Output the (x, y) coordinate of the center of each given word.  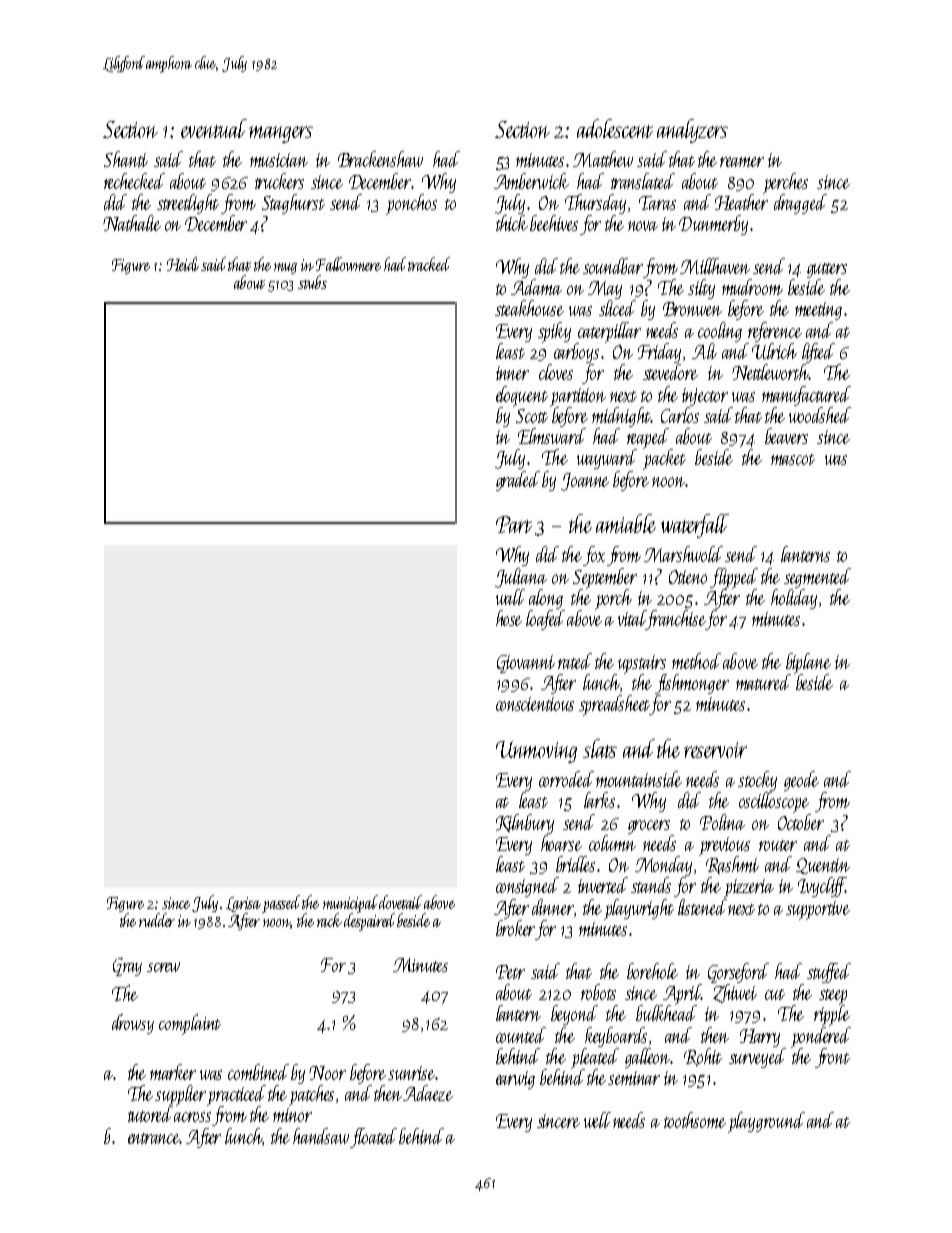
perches (785, 183)
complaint (190, 1024)
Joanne (585, 482)
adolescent (615, 128)
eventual (214, 128)
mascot (793, 459)
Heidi (183, 264)
